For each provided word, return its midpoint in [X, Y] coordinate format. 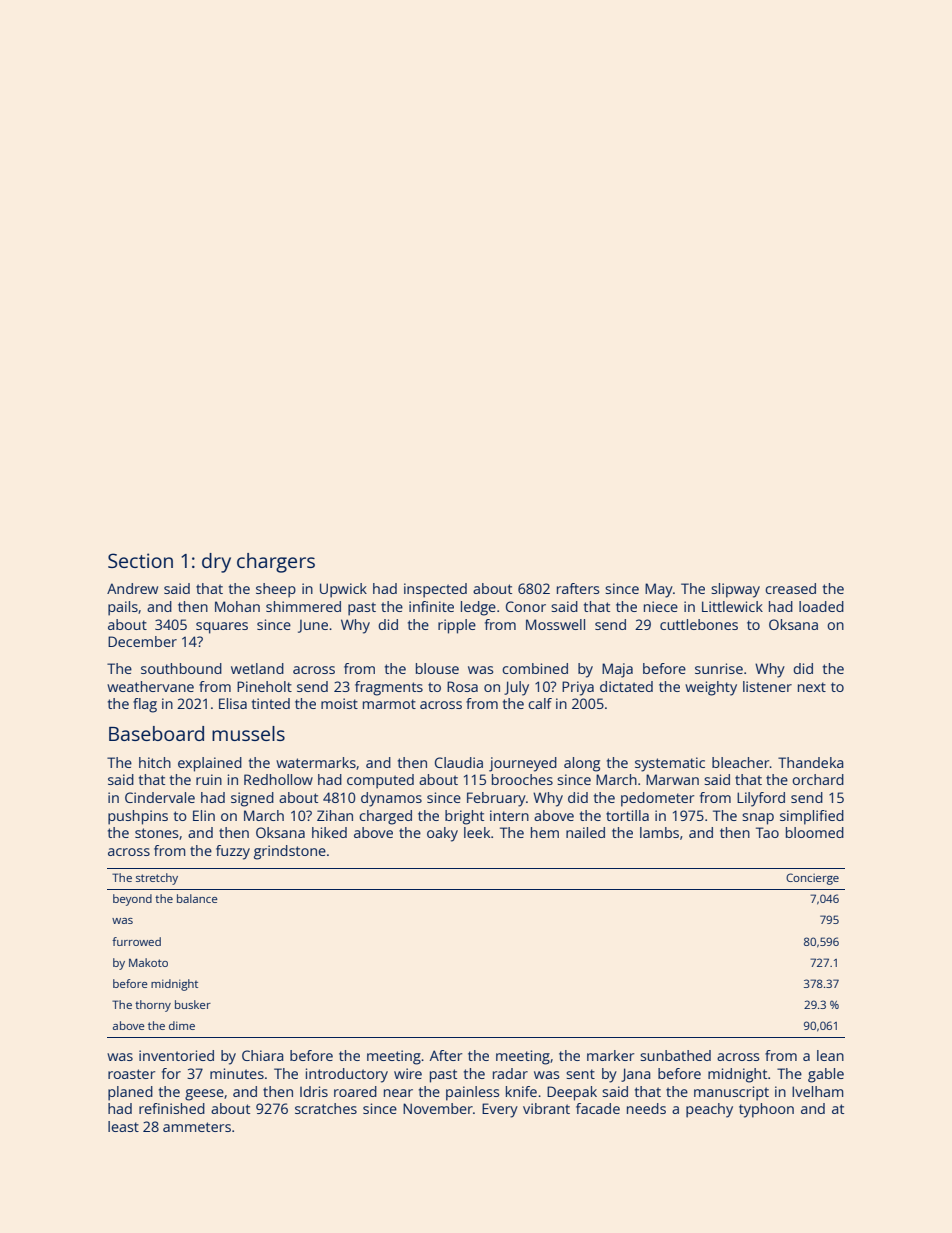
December [142, 641]
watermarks [316, 762]
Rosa [462, 686]
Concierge [812, 879]
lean [830, 1055]
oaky [442, 834]
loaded [821, 606]
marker [610, 1055]
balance [197, 898]
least [123, 1126]
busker [193, 1004]
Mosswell [555, 624]
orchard [818, 779]
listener [767, 686]
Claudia [459, 762]
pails [123, 608]
